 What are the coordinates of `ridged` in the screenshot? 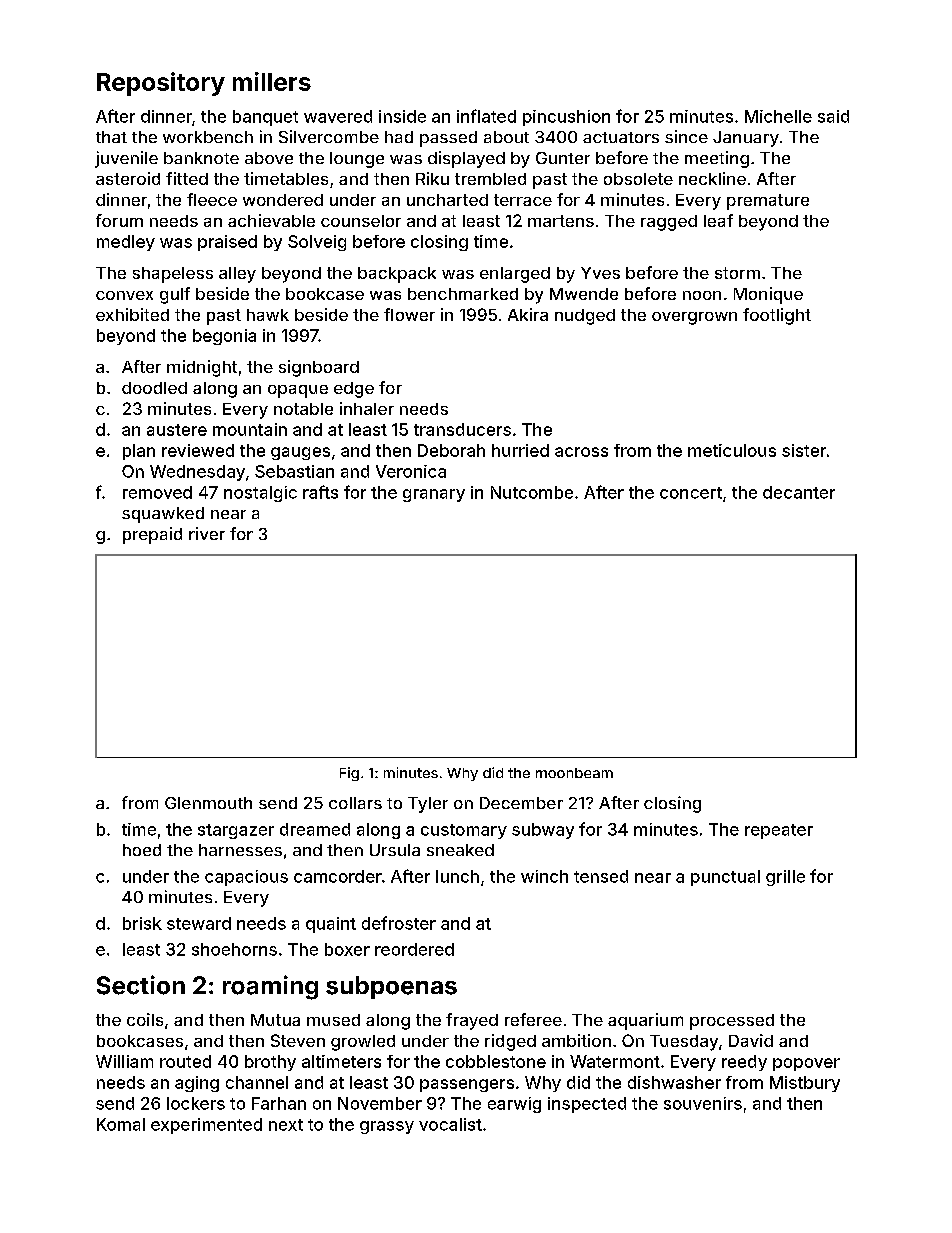 It's located at (510, 1042).
